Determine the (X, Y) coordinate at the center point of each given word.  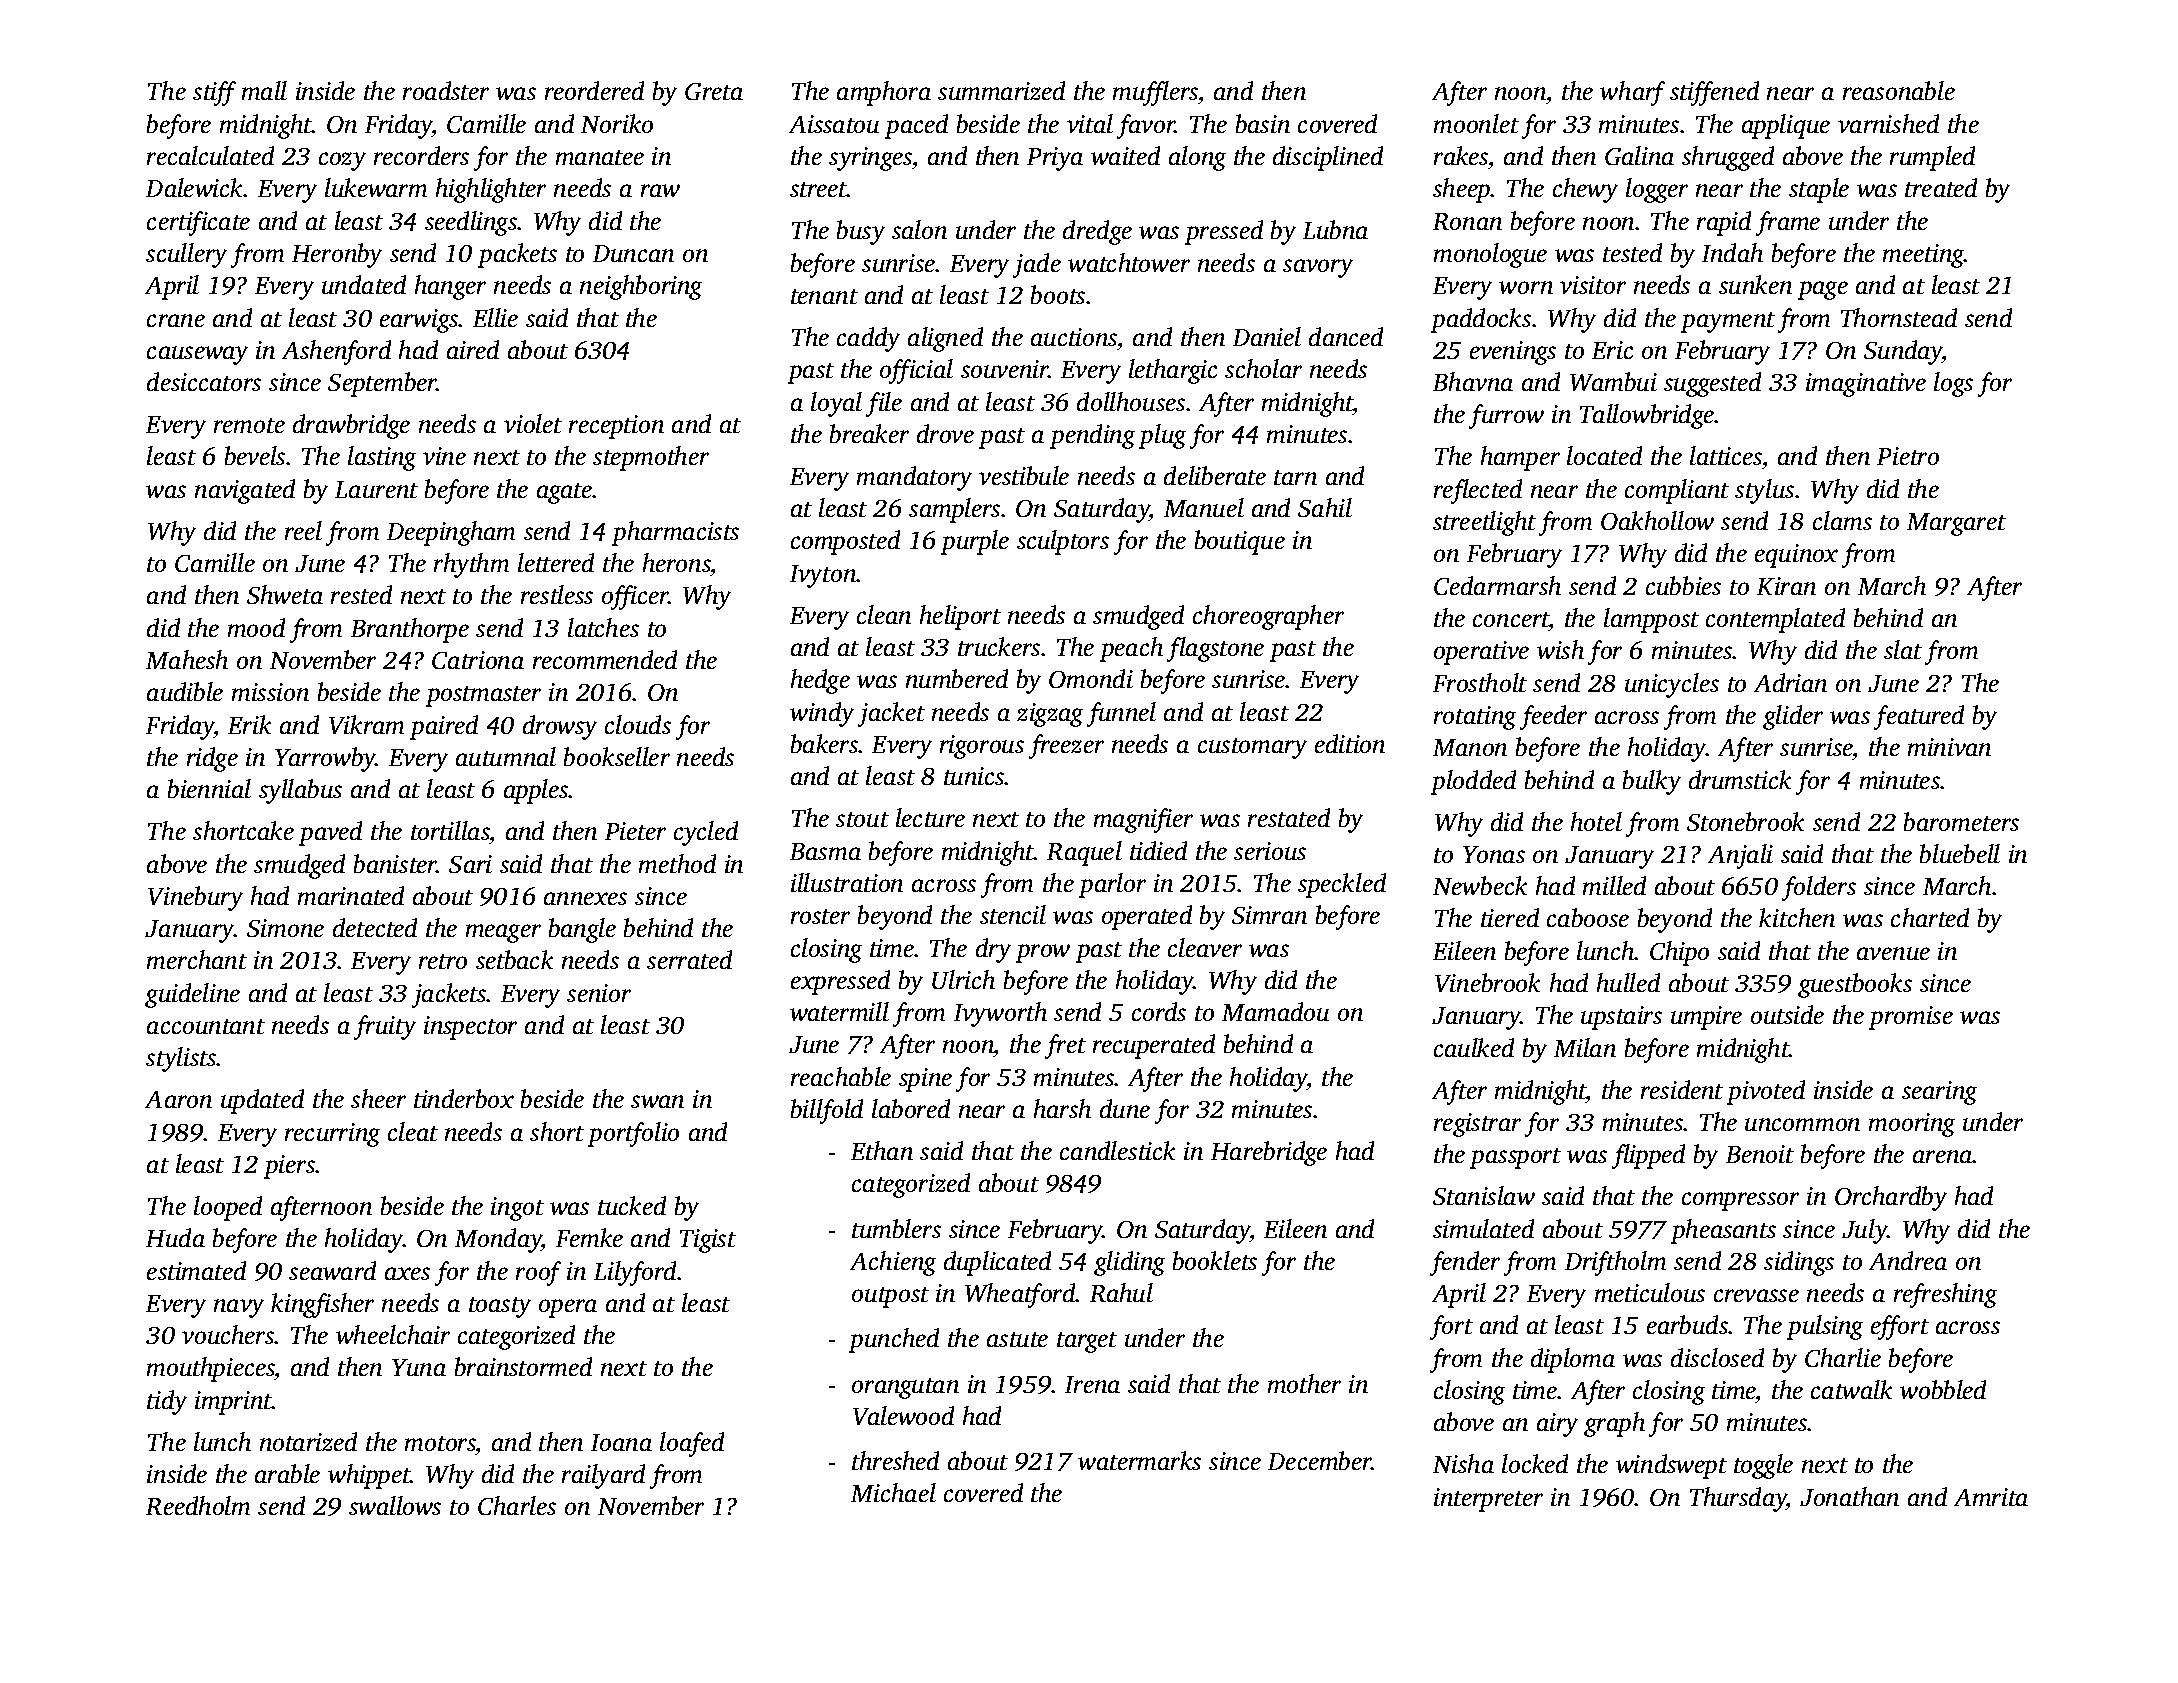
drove (945, 433)
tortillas (450, 832)
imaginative (1866, 385)
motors (440, 1443)
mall (264, 90)
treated (1941, 187)
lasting (382, 458)
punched (894, 1340)
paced (916, 126)
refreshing (1945, 1295)
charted (1930, 917)
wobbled (1943, 1389)
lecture (930, 817)
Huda (175, 1237)
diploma (1573, 1360)
